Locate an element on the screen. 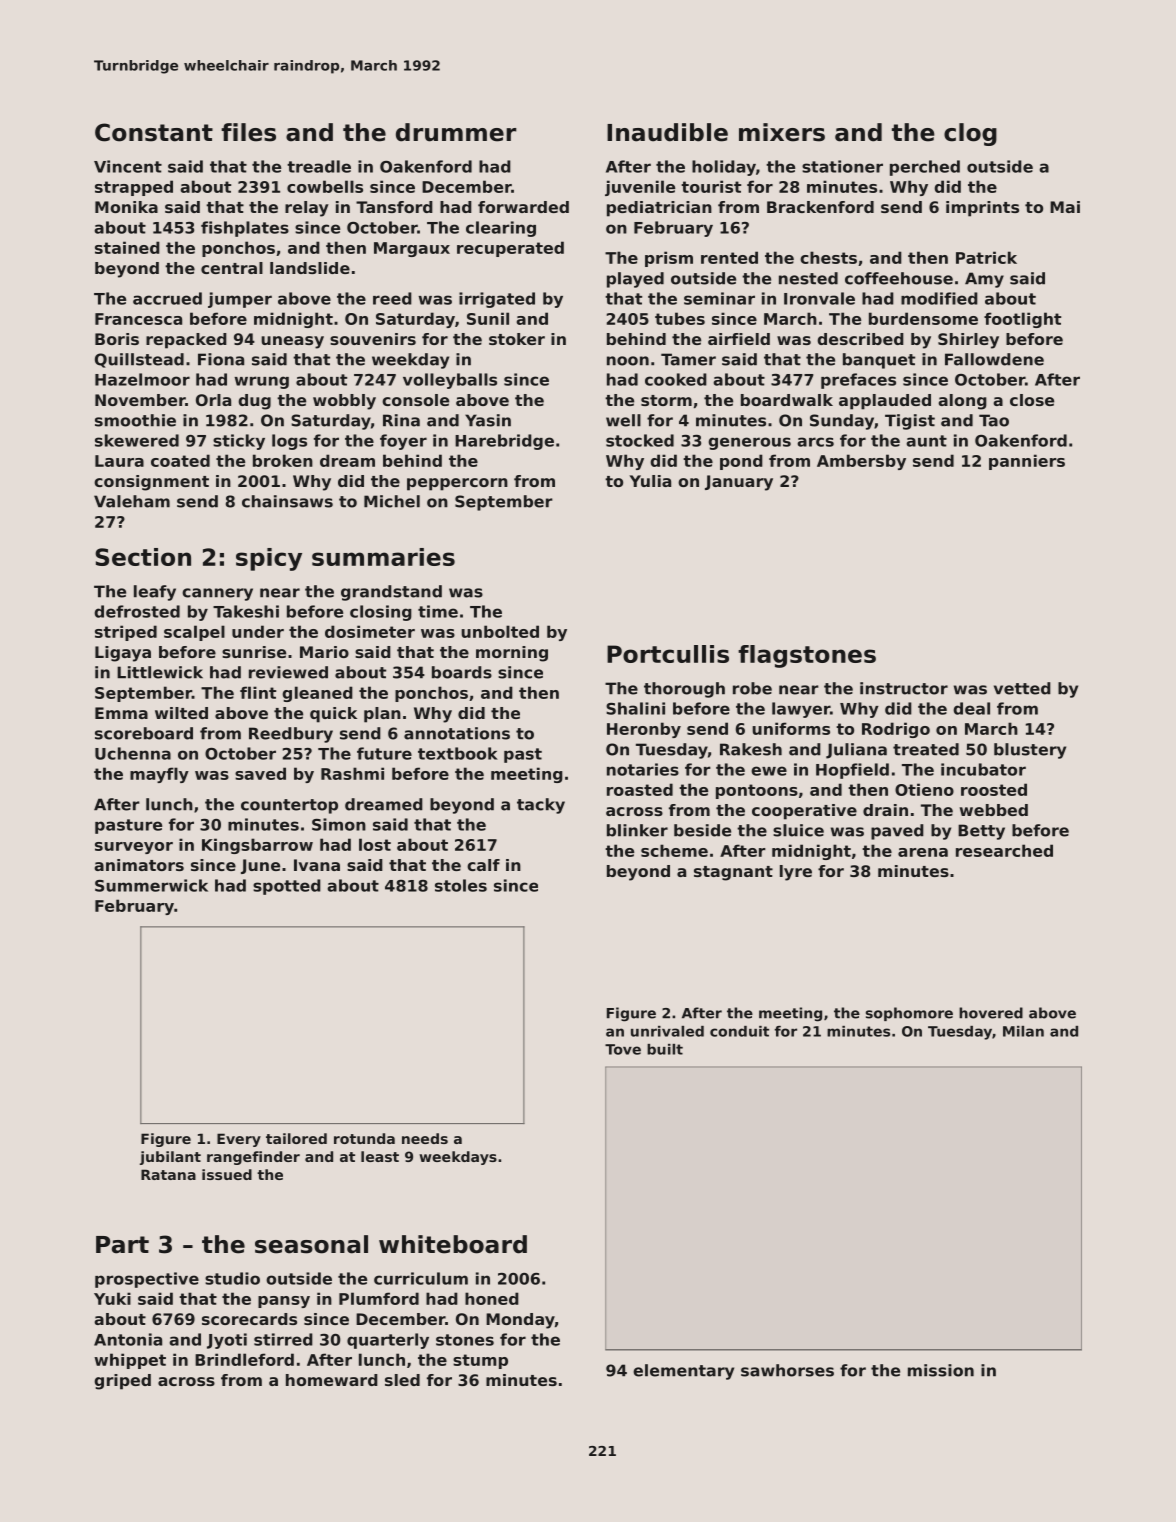 The height and width of the screenshot is (1522, 1176). panniers is located at coordinates (1027, 462).
